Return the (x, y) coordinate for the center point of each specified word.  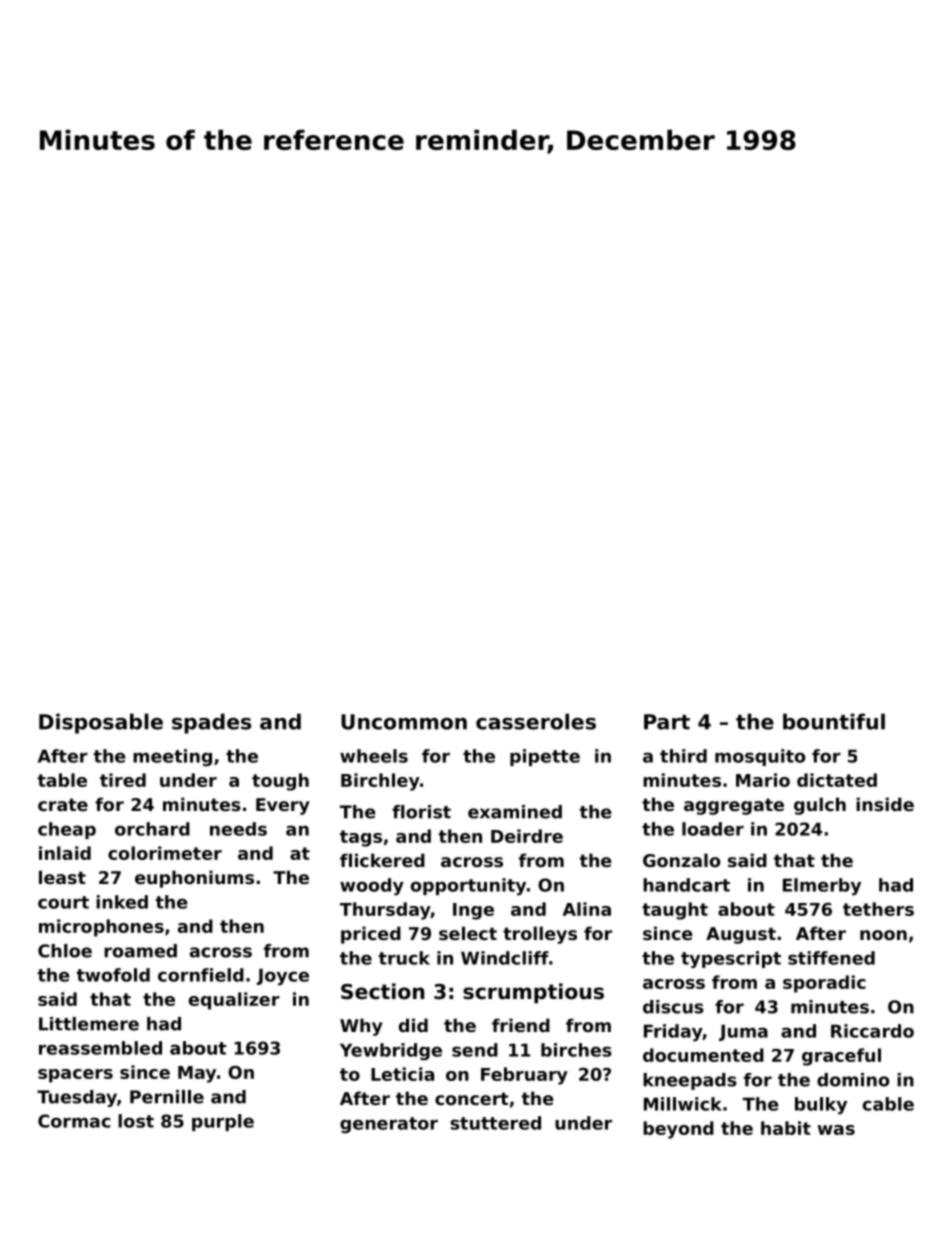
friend (521, 1025)
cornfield (201, 975)
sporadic (824, 984)
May (197, 1074)
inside (885, 804)
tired (123, 780)
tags (361, 838)
